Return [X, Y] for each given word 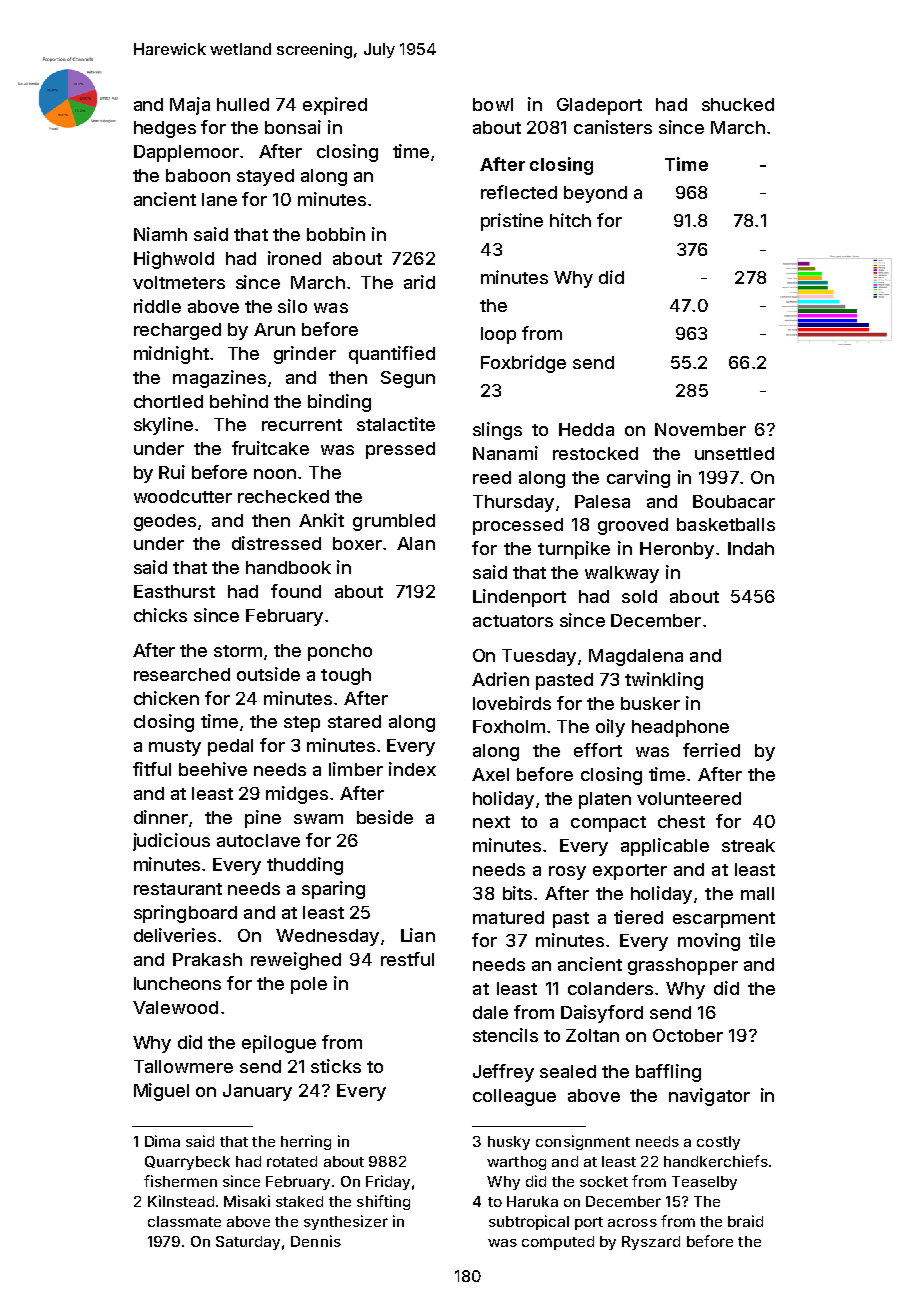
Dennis [316, 1241]
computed [558, 1243]
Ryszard [651, 1243]
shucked [738, 104]
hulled [243, 104]
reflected [519, 192]
